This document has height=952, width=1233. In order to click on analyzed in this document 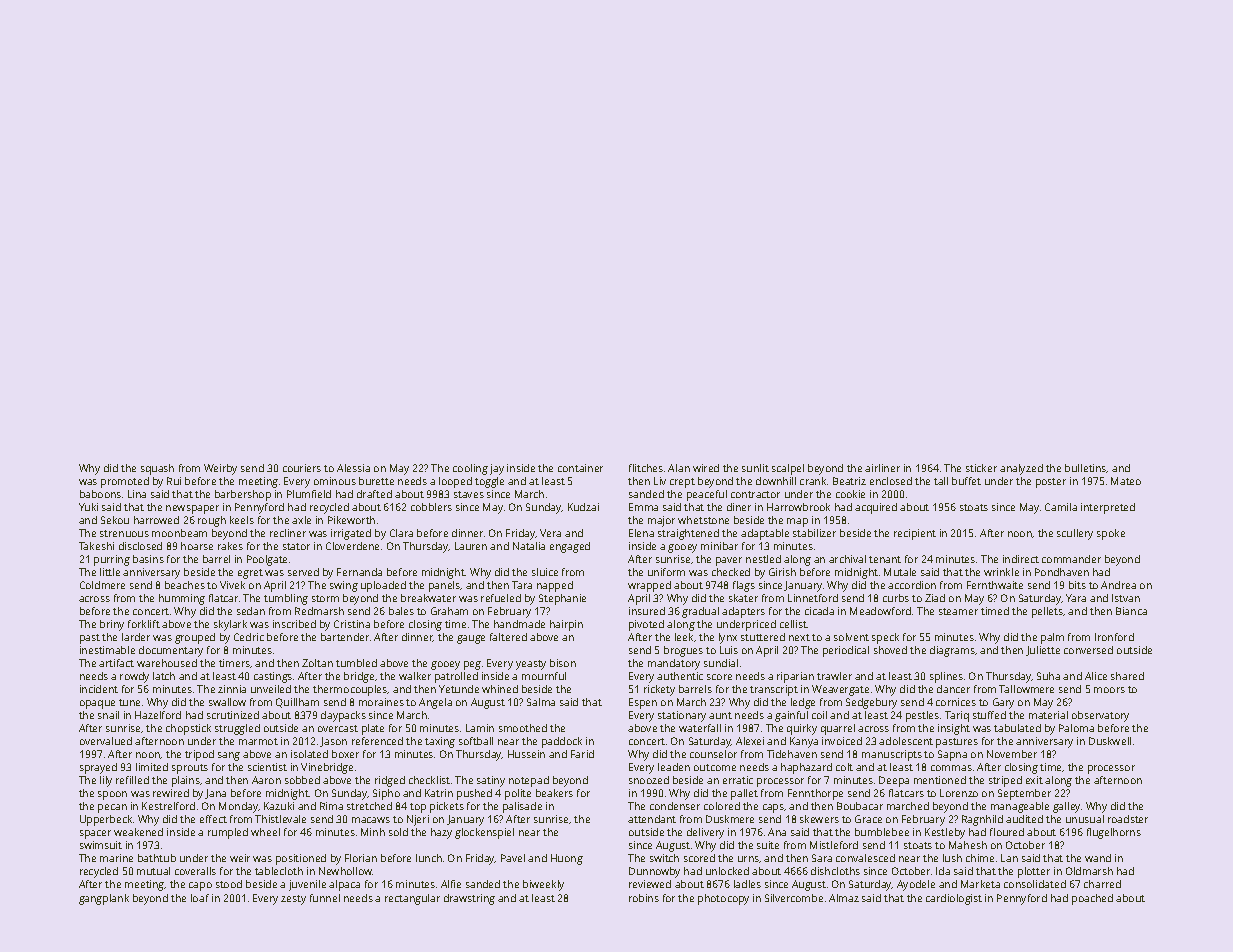, I will do `click(1021, 469)`.
